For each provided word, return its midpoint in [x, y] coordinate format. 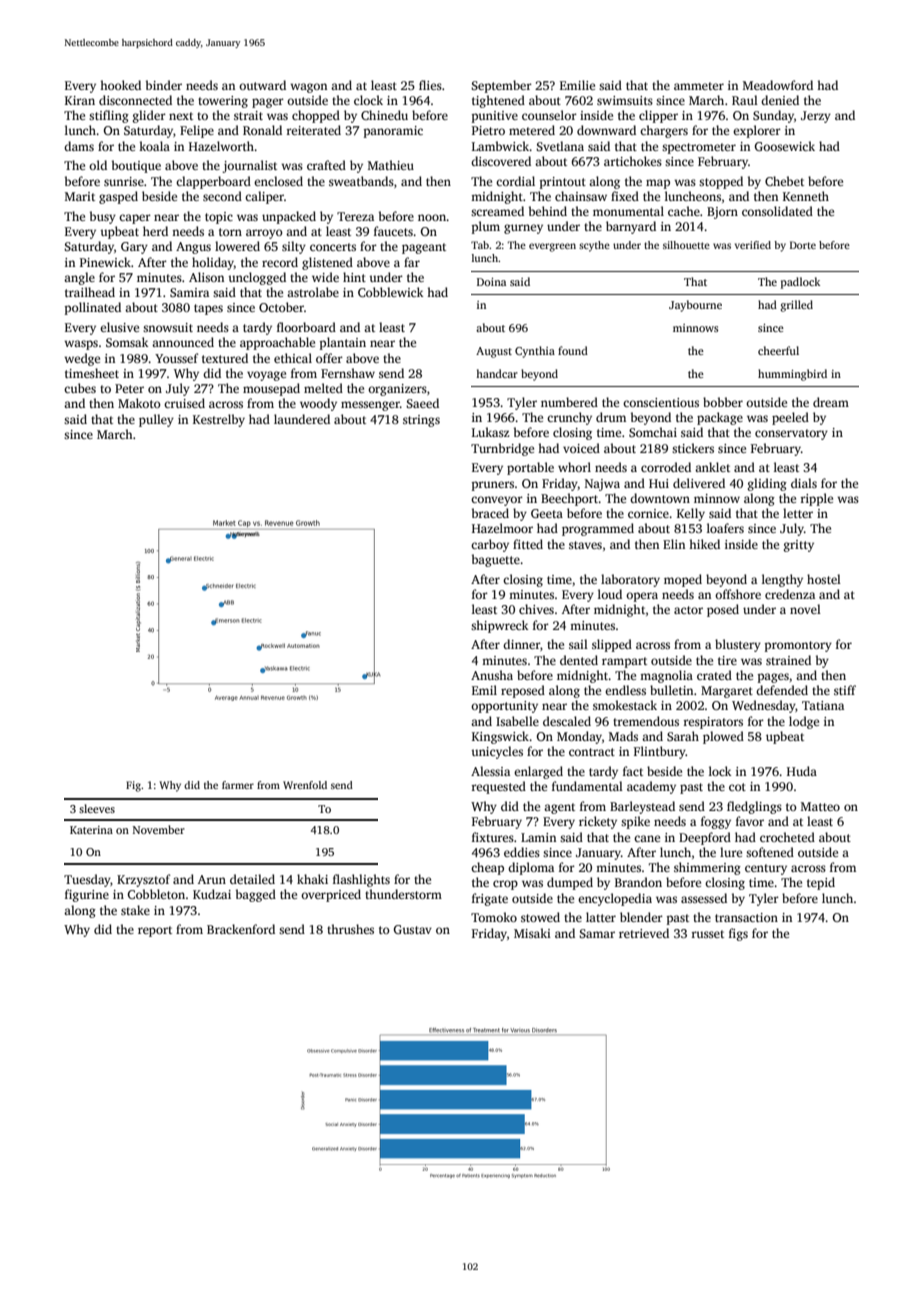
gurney [523, 229]
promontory [798, 646]
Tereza [355, 216]
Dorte [803, 245]
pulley [156, 420]
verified [753, 245]
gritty [799, 546]
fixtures [493, 837]
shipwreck [500, 626]
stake [135, 910]
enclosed [278, 181]
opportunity [504, 707]
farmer [238, 785]
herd [155, 231]
